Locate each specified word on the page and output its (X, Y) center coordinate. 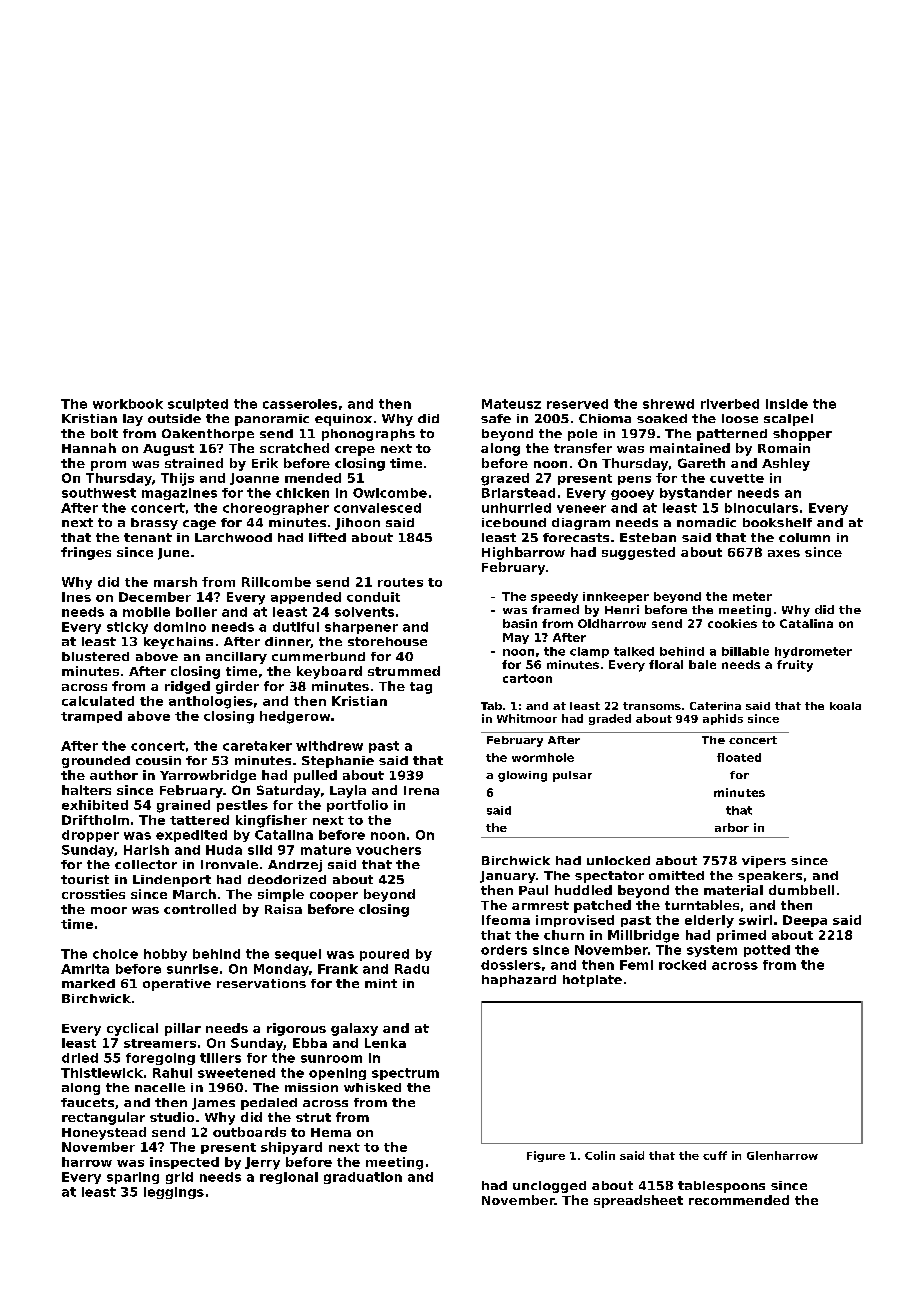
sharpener (361, 628)
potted (767, 951)
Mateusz (511, 404)
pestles (242, 806)
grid (179, 1178)
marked (88, 983)
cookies (732, 623)
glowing (522, 776)
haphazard (519, 981)
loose (740, 418)
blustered (95, 656)
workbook (128, 404)
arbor (732, 827)
